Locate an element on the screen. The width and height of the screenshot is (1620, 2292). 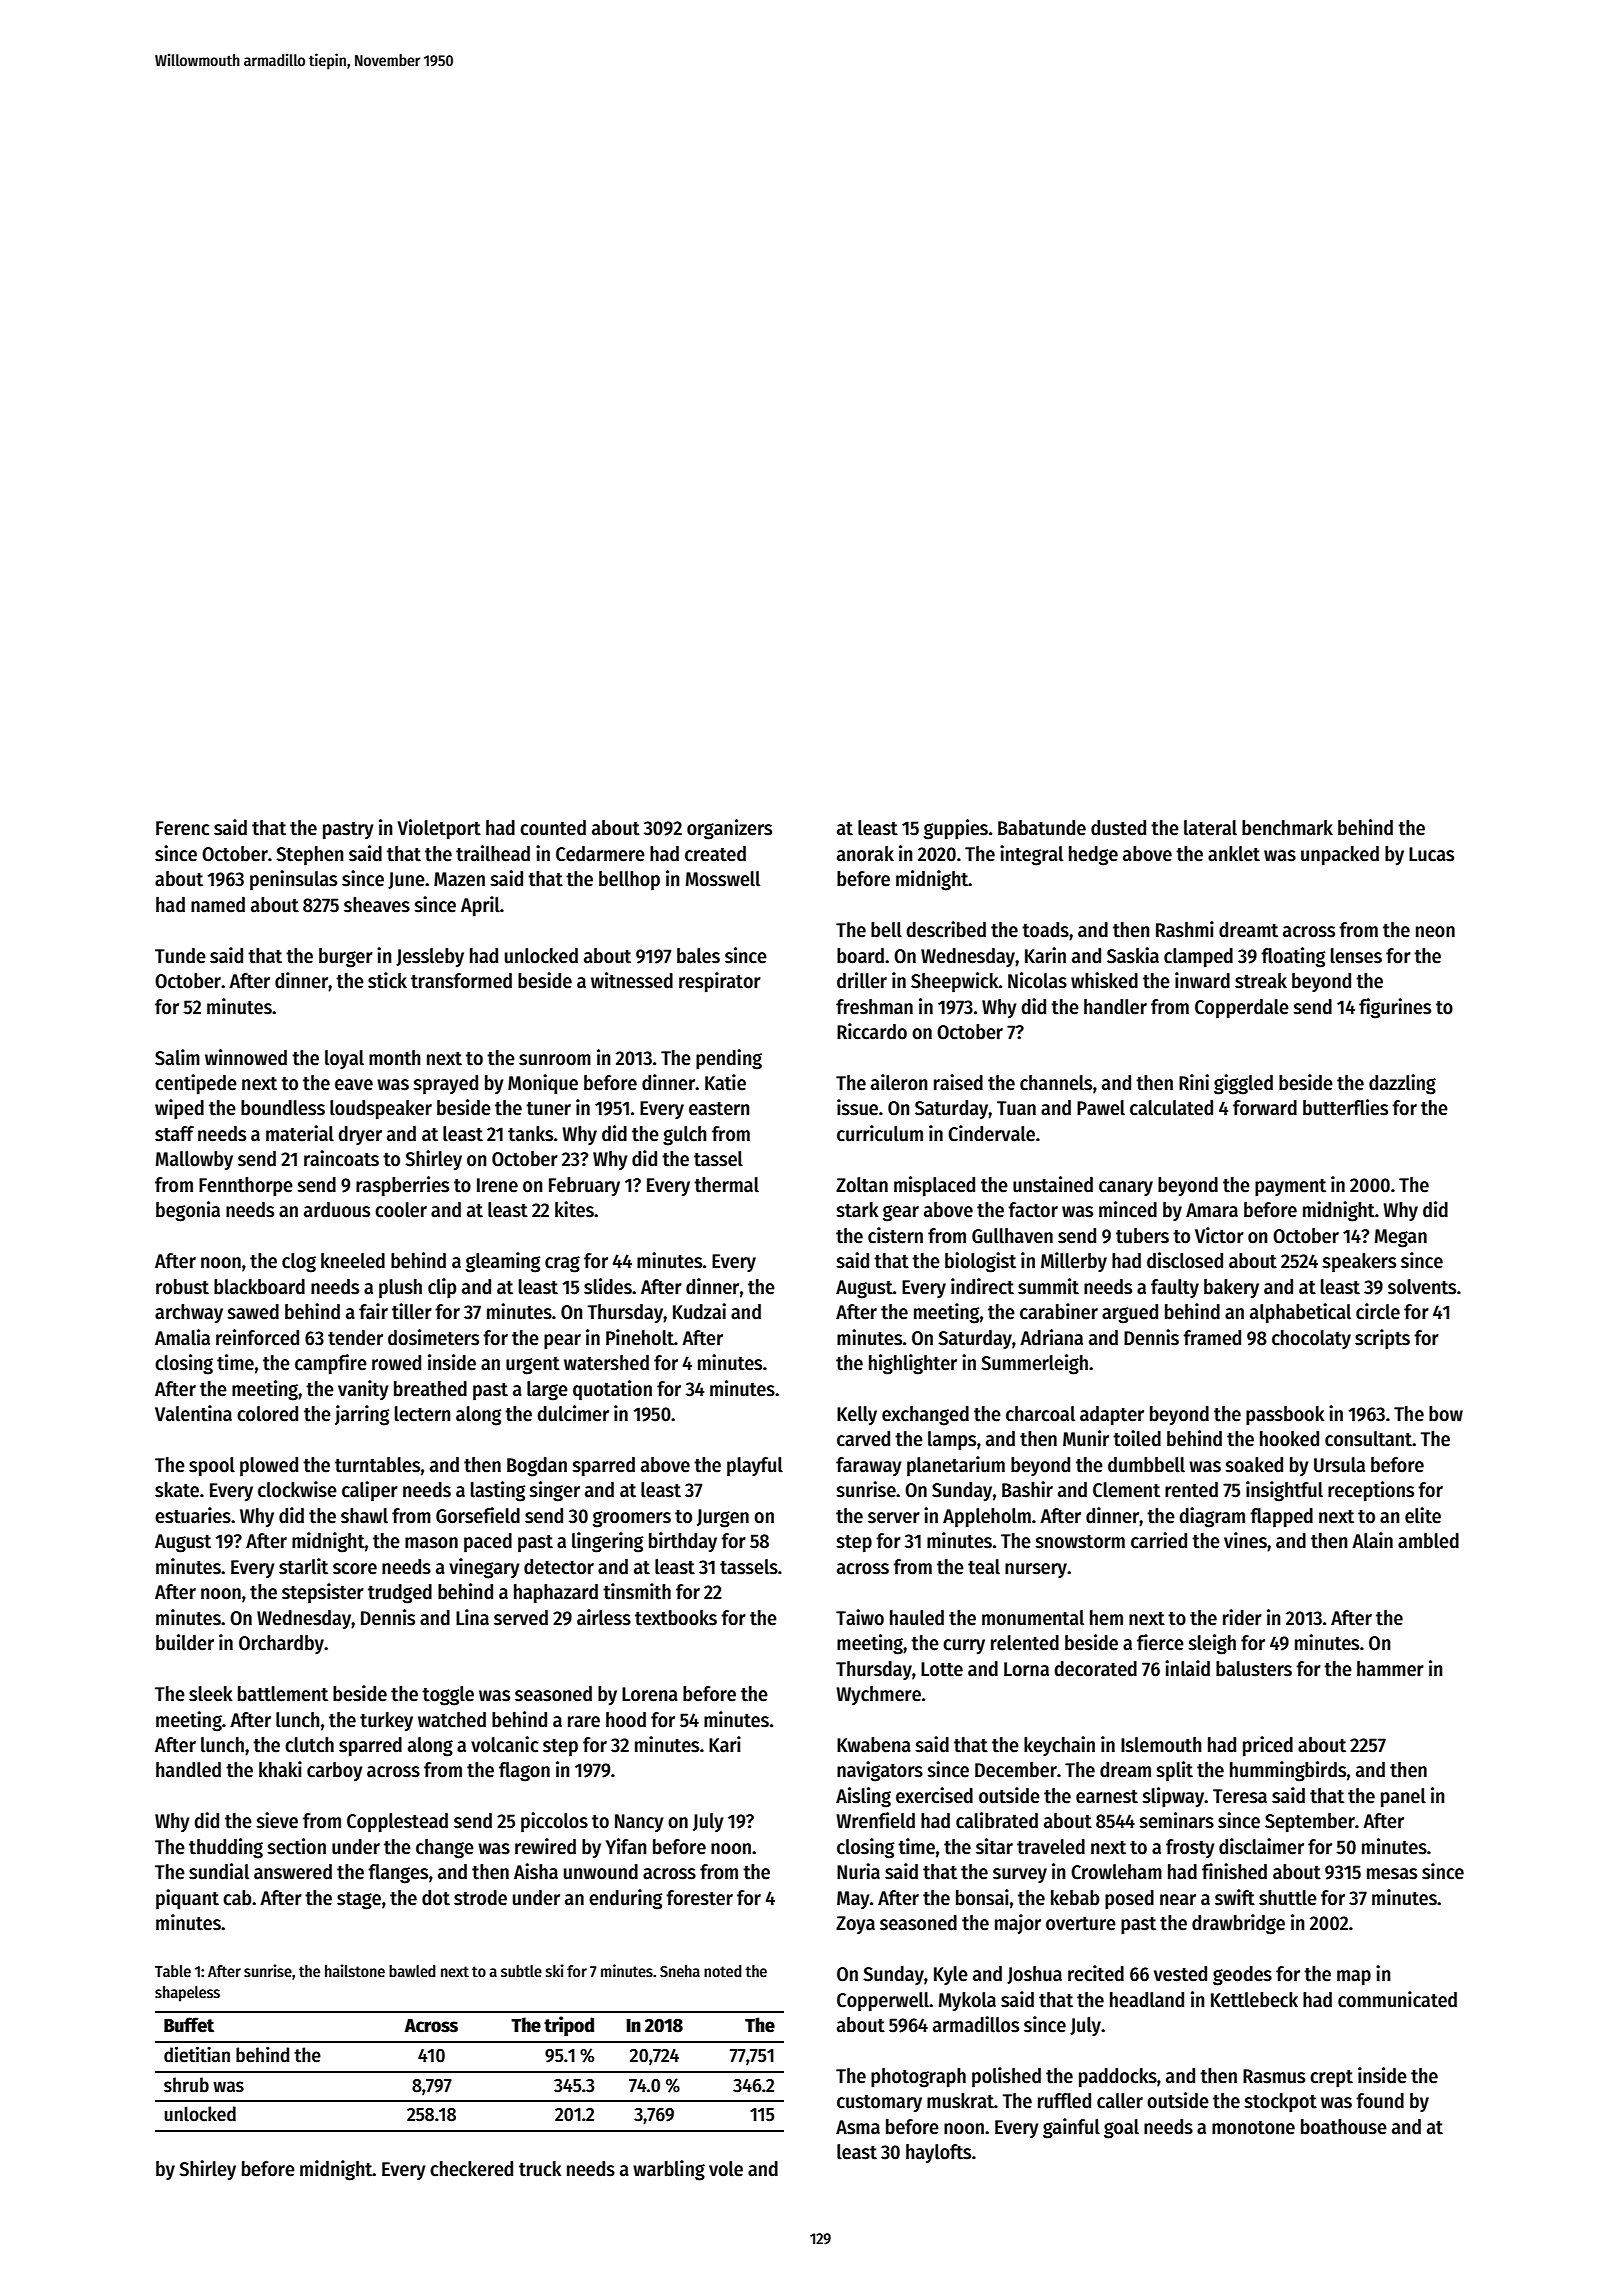
guppies is located at coordinates (956, 829).
